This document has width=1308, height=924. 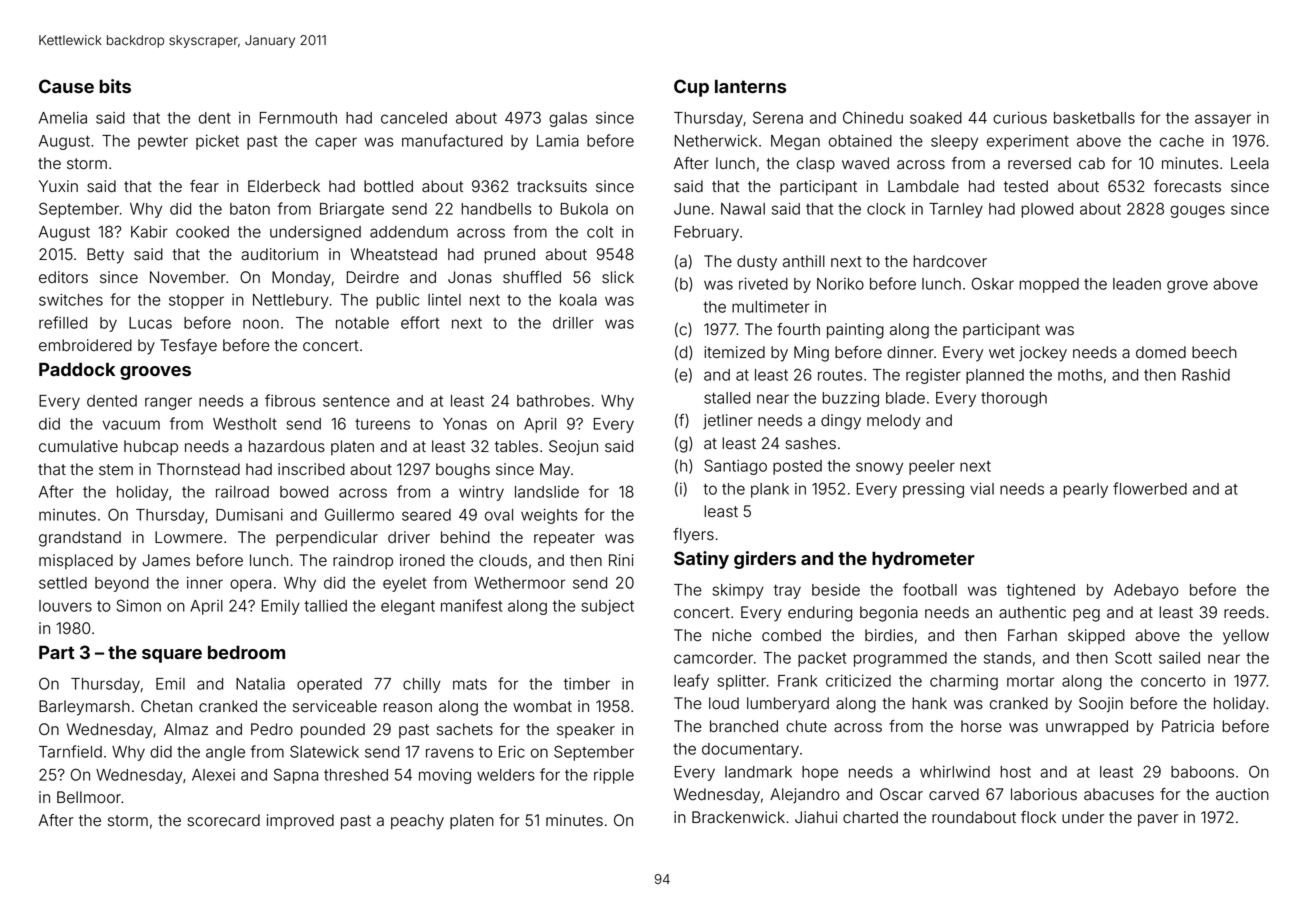 I want to click on Cup, so click(x=691, y=88).
